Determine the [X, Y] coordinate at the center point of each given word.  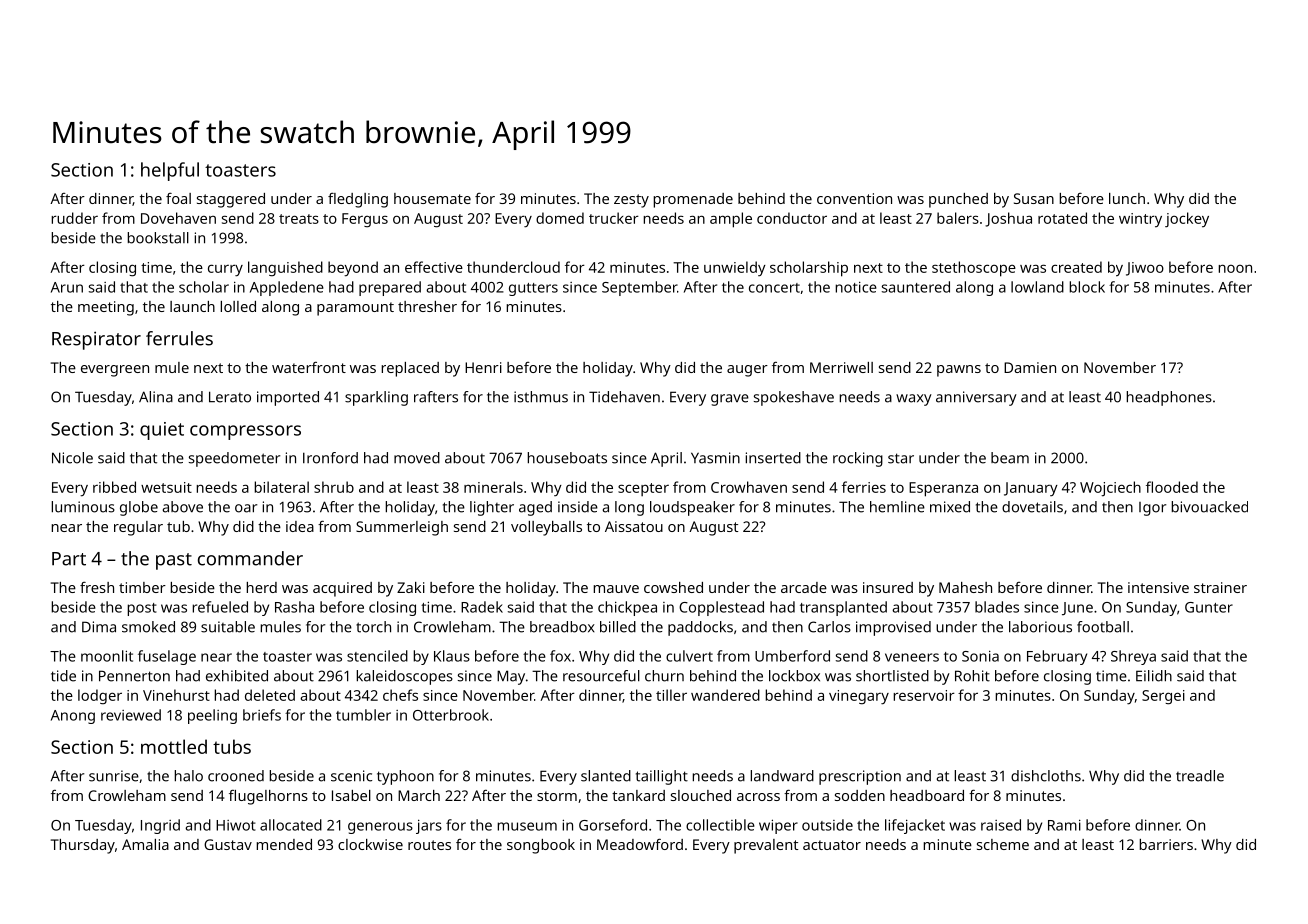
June [1077, 609]
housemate [432, 198]
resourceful [601, 676]
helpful [170, 171]
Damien [1030, 367]
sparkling [376, 398]
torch [373, 627]
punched [958, 200]
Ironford [330, 458]
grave [730, 400]
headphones [1169, 398]
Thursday [83, 846]
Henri [483, 367]
